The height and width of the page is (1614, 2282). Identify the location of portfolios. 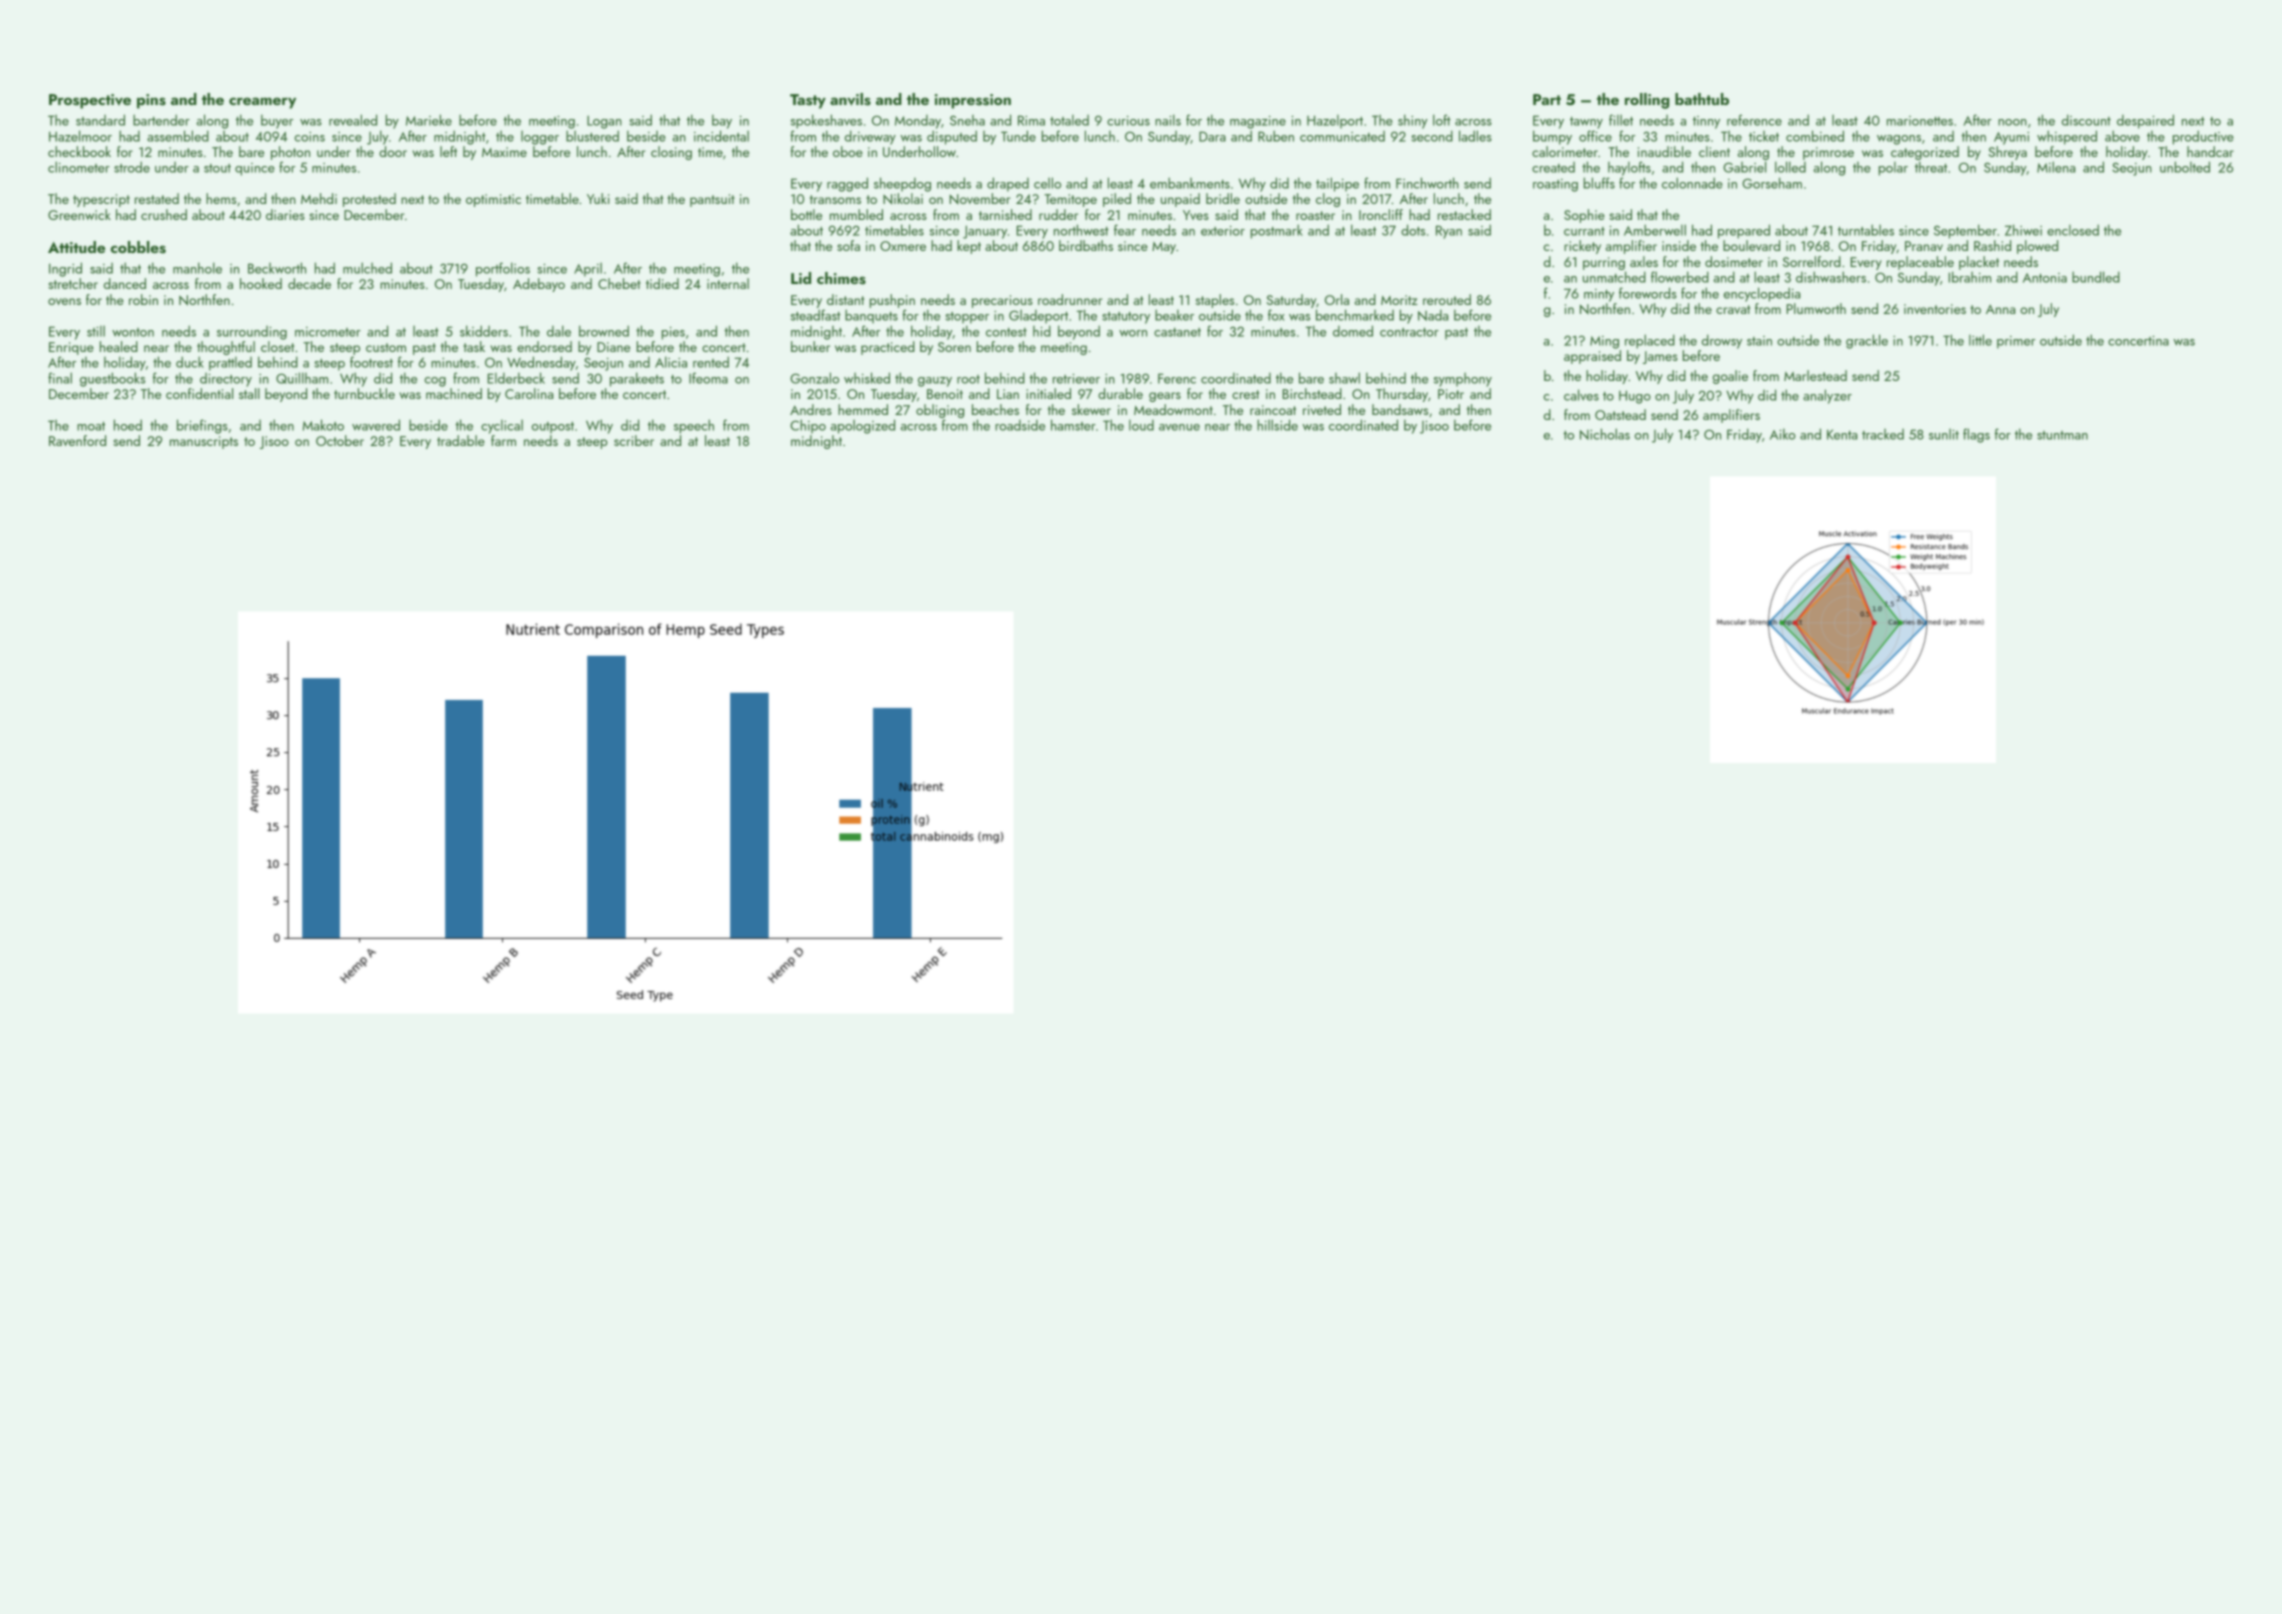
(503, 269).
